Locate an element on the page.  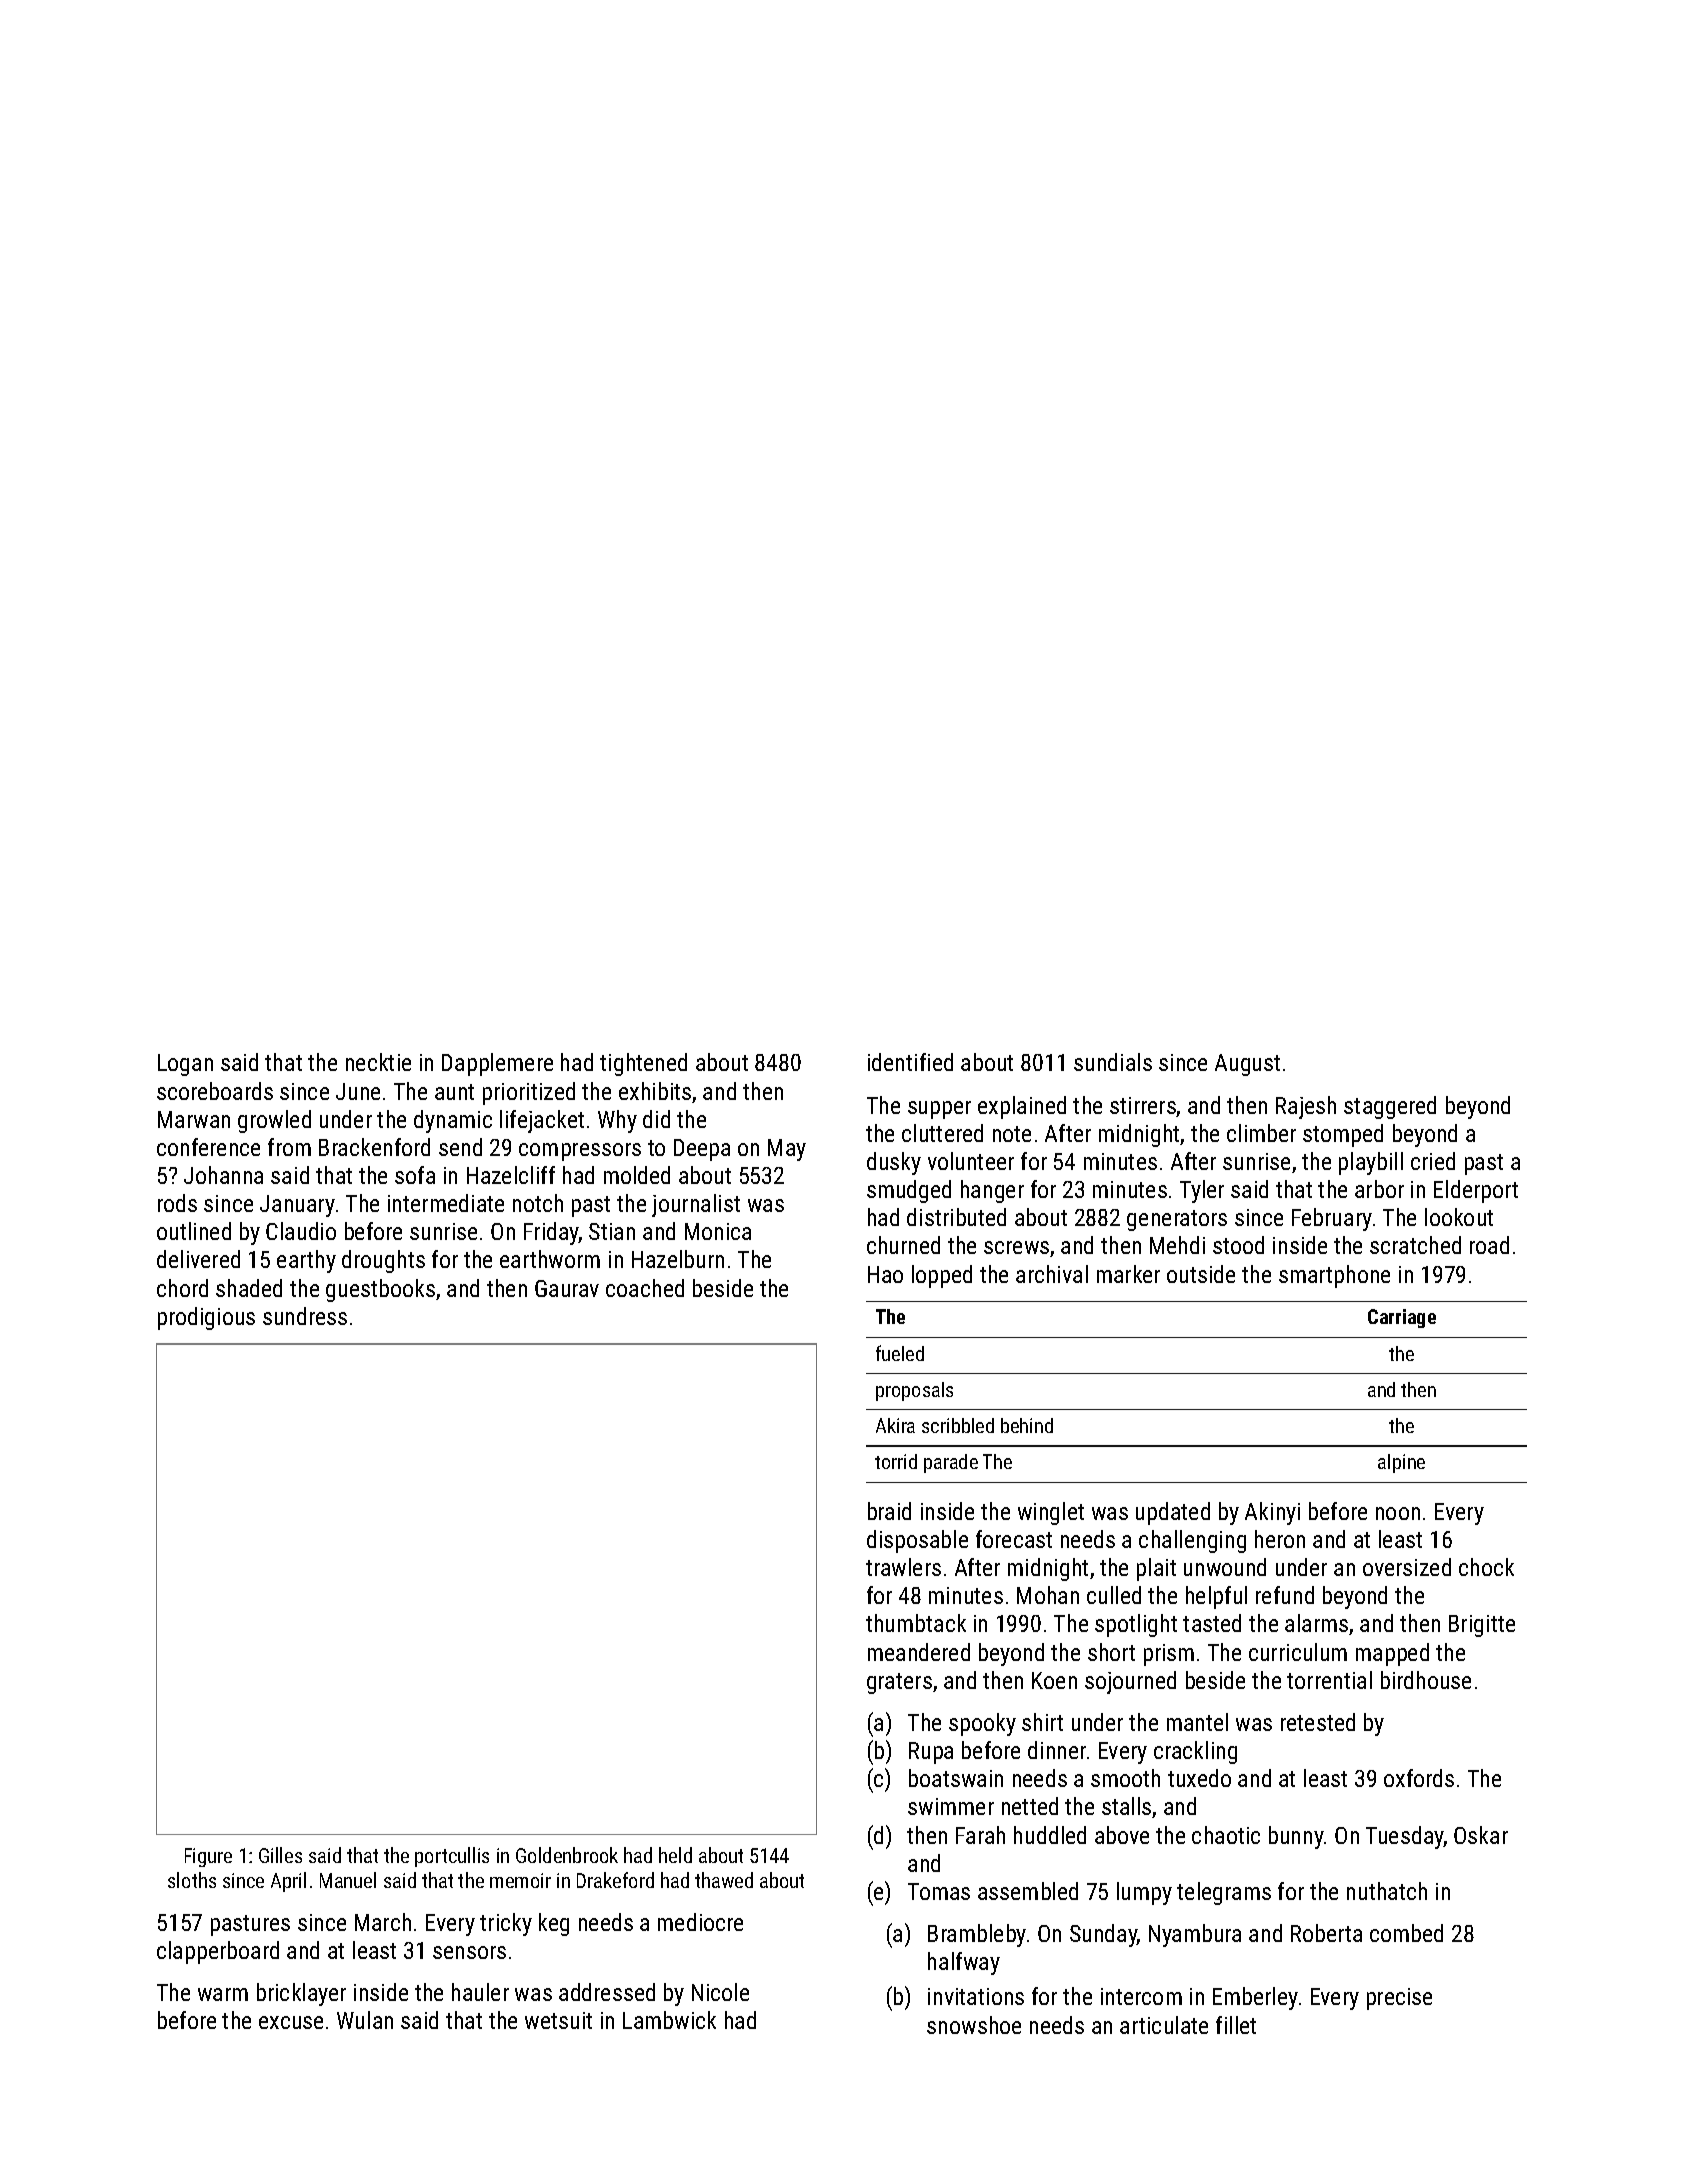
excuse is located at coordinates (291, 2022).
